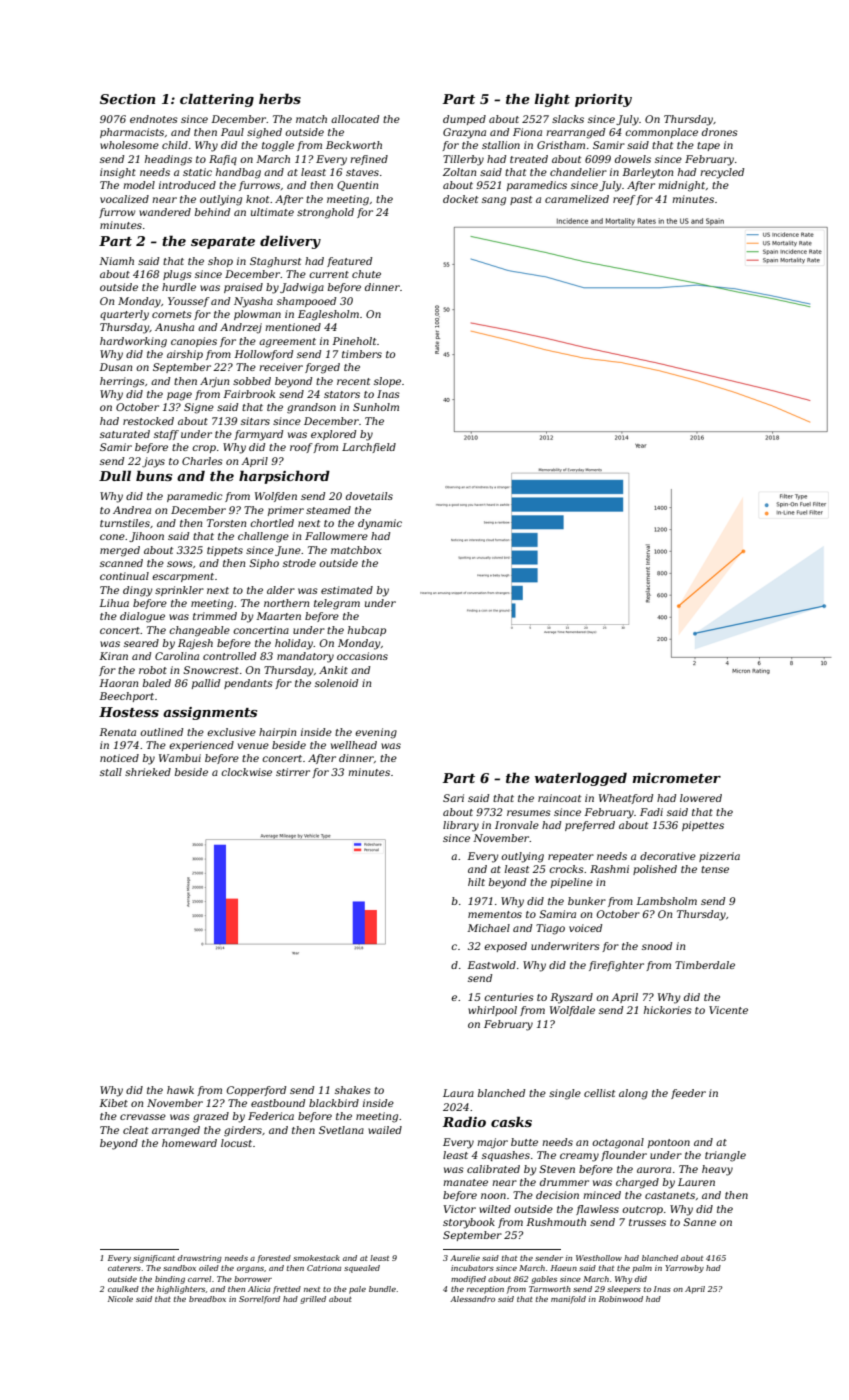  I want to click on Copperford, so click(256, 1091).
